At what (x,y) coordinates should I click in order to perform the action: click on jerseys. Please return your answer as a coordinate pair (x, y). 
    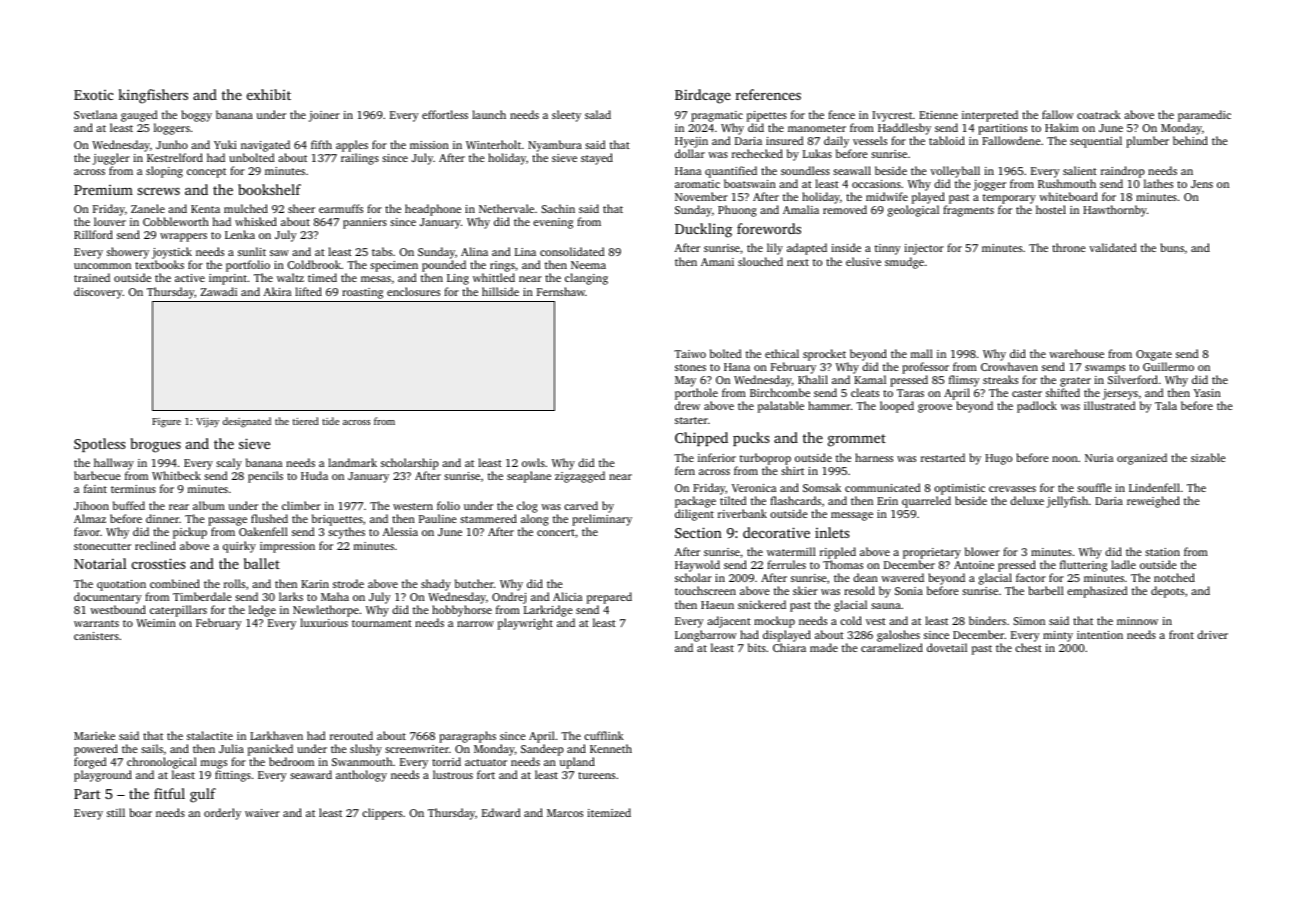
    Looking at the image, I should click on (1120, 394).
